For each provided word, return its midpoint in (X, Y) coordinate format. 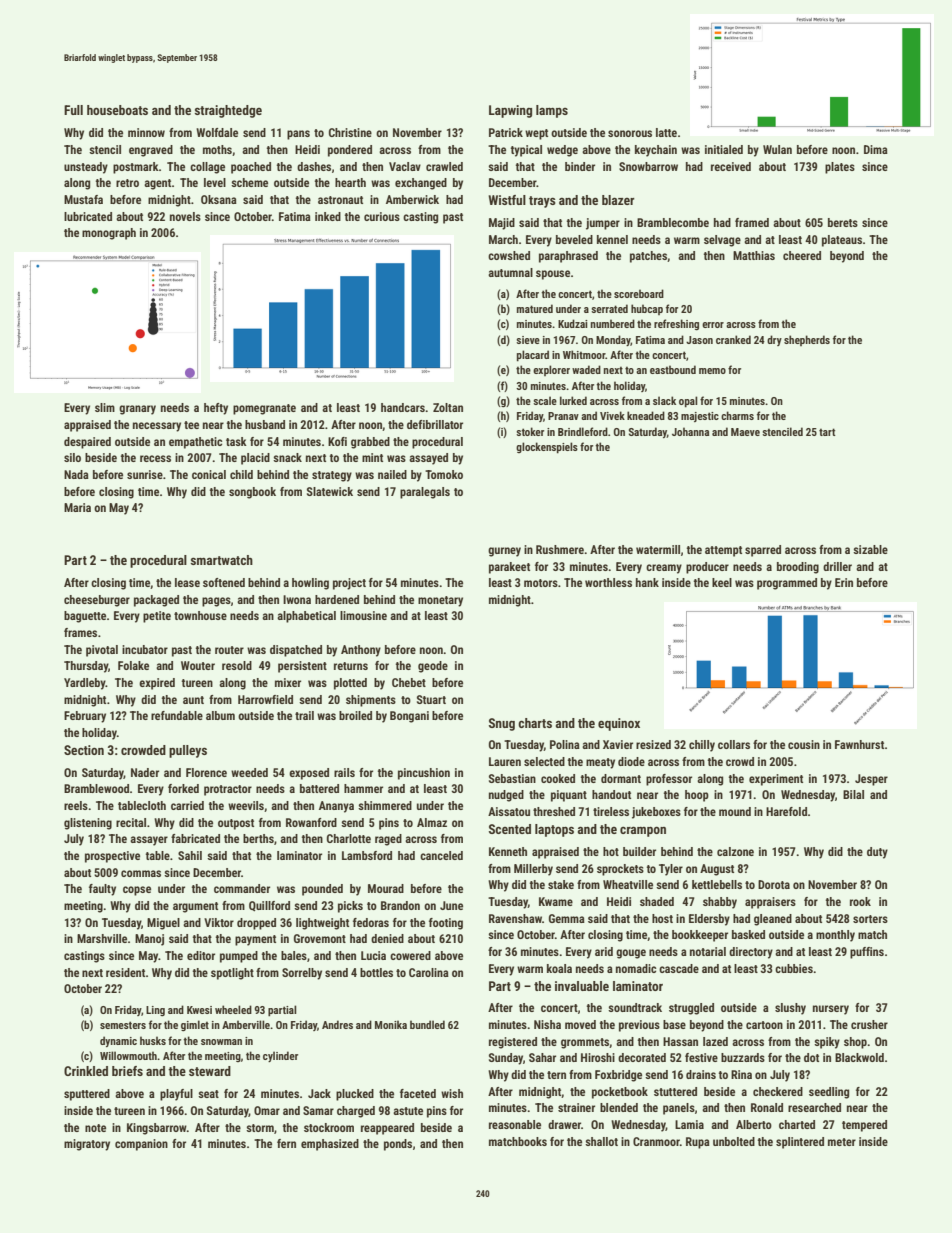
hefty (216, 409)
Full (73, 110)
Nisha (547, 1024)
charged (356, 1112)
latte (666, 132)
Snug (502, 724)
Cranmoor (656, 1141)
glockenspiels (547, 448)
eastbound (673, 369)
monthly (835, 936)
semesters (123, 1025)
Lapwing (510, 111)
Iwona (297, 599)
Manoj (149, 940)
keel (722, 582)
